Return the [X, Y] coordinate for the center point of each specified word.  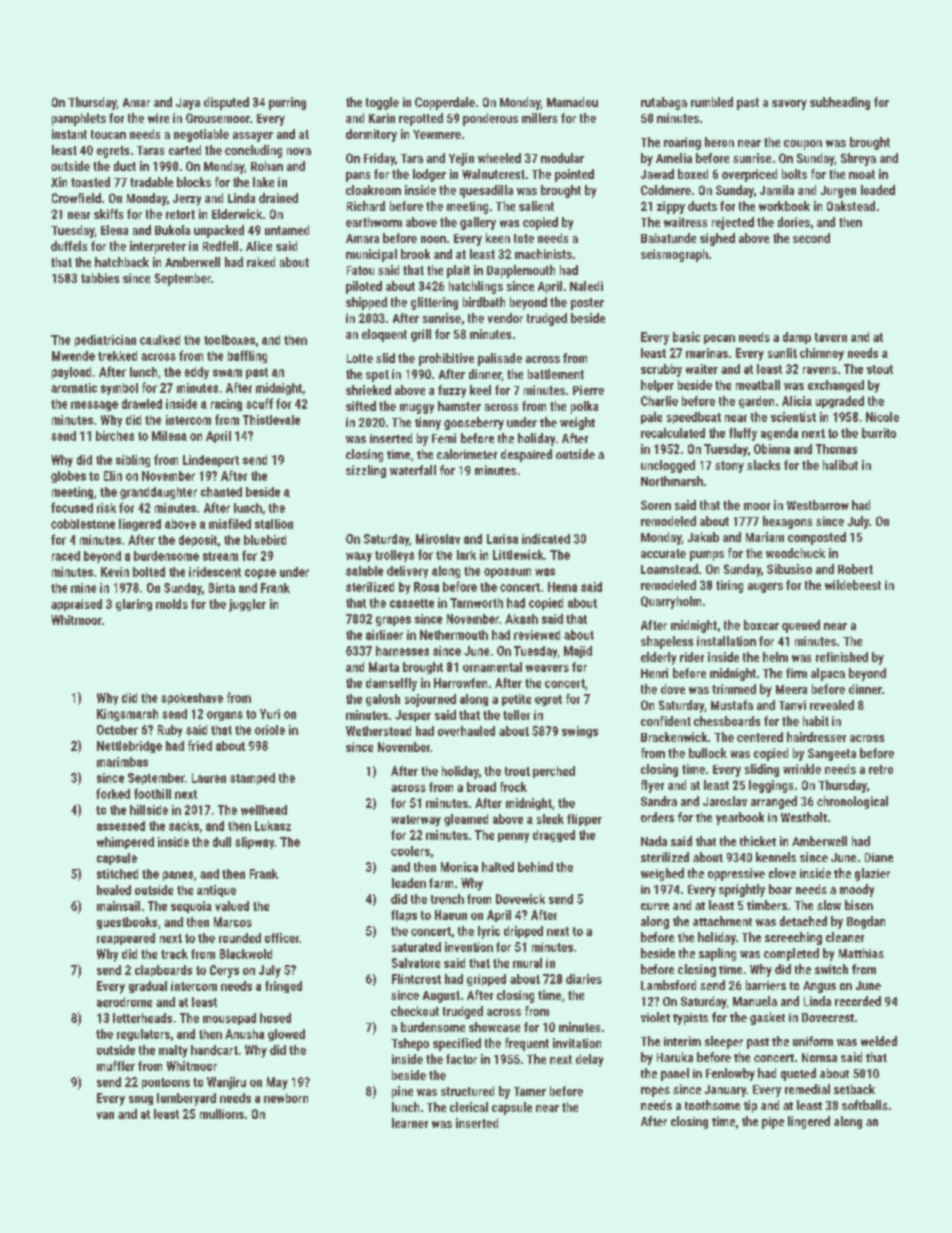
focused [72, 507]
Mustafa [732, 705]
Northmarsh [672, 481]
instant [69, 134]
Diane [879, 857]
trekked [117, 356]
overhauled [466, 731]
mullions [222, 1114]
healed [114, 890]
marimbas [122, 762]
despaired [526, 455]
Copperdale [445, 103]
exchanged [836, 386]
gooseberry [474, 423]
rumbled [712, 102]
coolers [410, 851]
